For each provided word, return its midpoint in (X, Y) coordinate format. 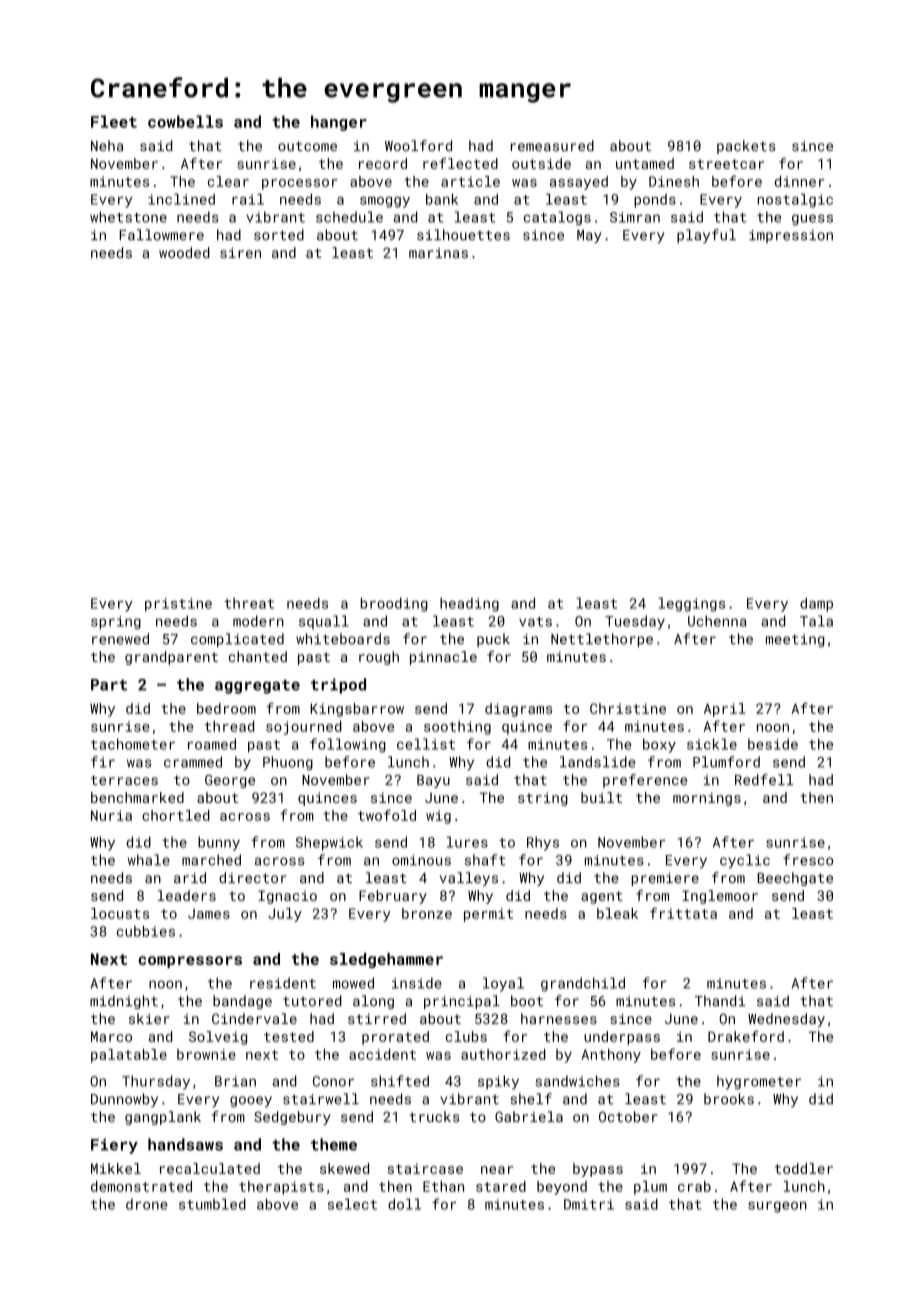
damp (816, 605)
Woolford (418, 145)
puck (493, 640)
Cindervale (254, 1018)
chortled (176, 815)
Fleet (114, 121)
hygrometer (759, 1082)
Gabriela (529, 1116)
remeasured (552, 145)
